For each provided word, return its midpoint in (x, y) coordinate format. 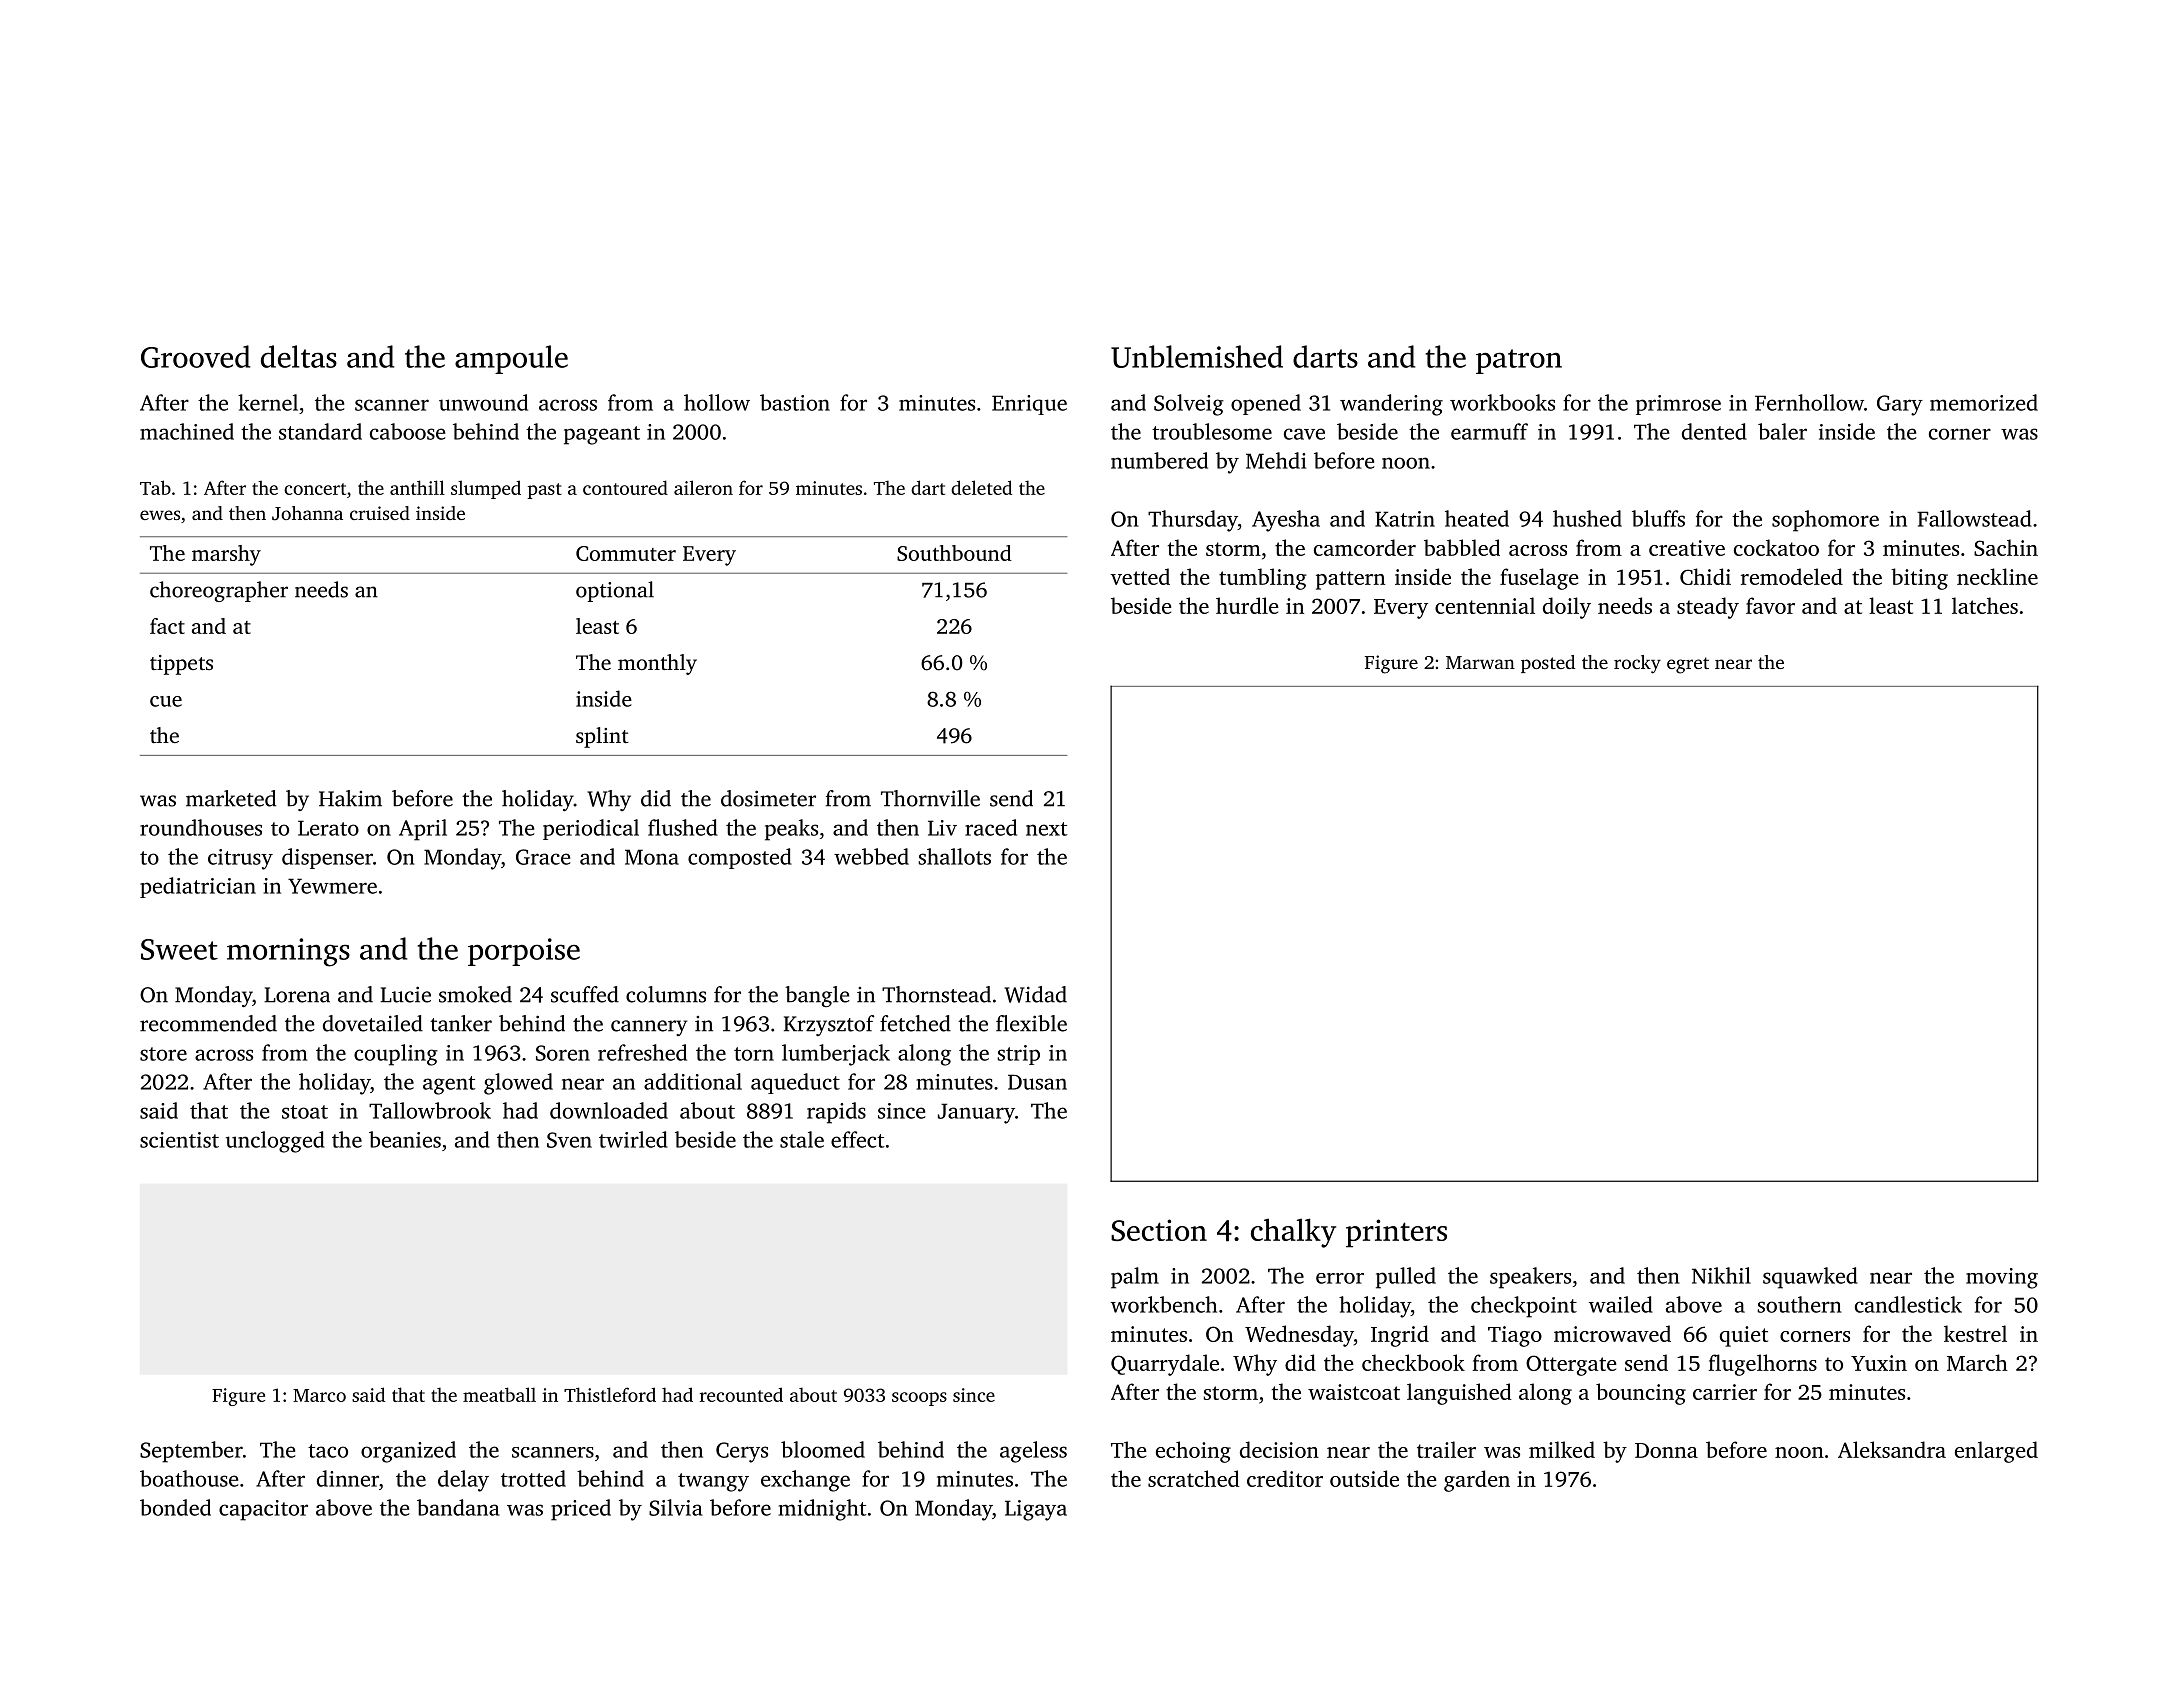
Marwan (1480, 662)
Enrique (1029, 405)
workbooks (1502, 402)
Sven (569, 1140)
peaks (791, 830)
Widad (1035, 994)
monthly (657, 664)
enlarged (1996, 1452)
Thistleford (610, 1394)
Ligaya (1036, 1510)
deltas (299, 356)
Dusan (1037, 1082)
